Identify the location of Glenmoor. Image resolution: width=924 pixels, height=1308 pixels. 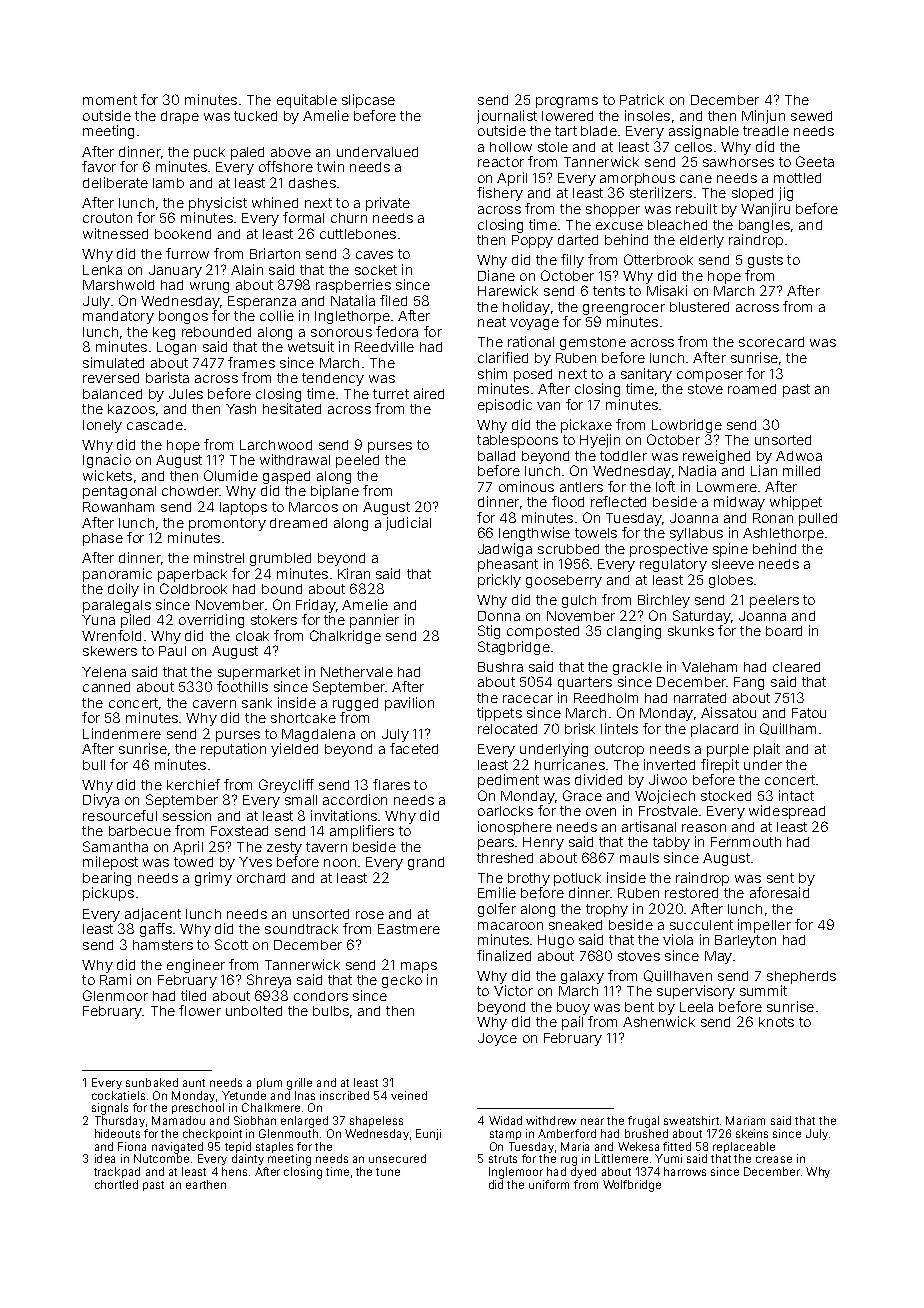
(115, 995).
